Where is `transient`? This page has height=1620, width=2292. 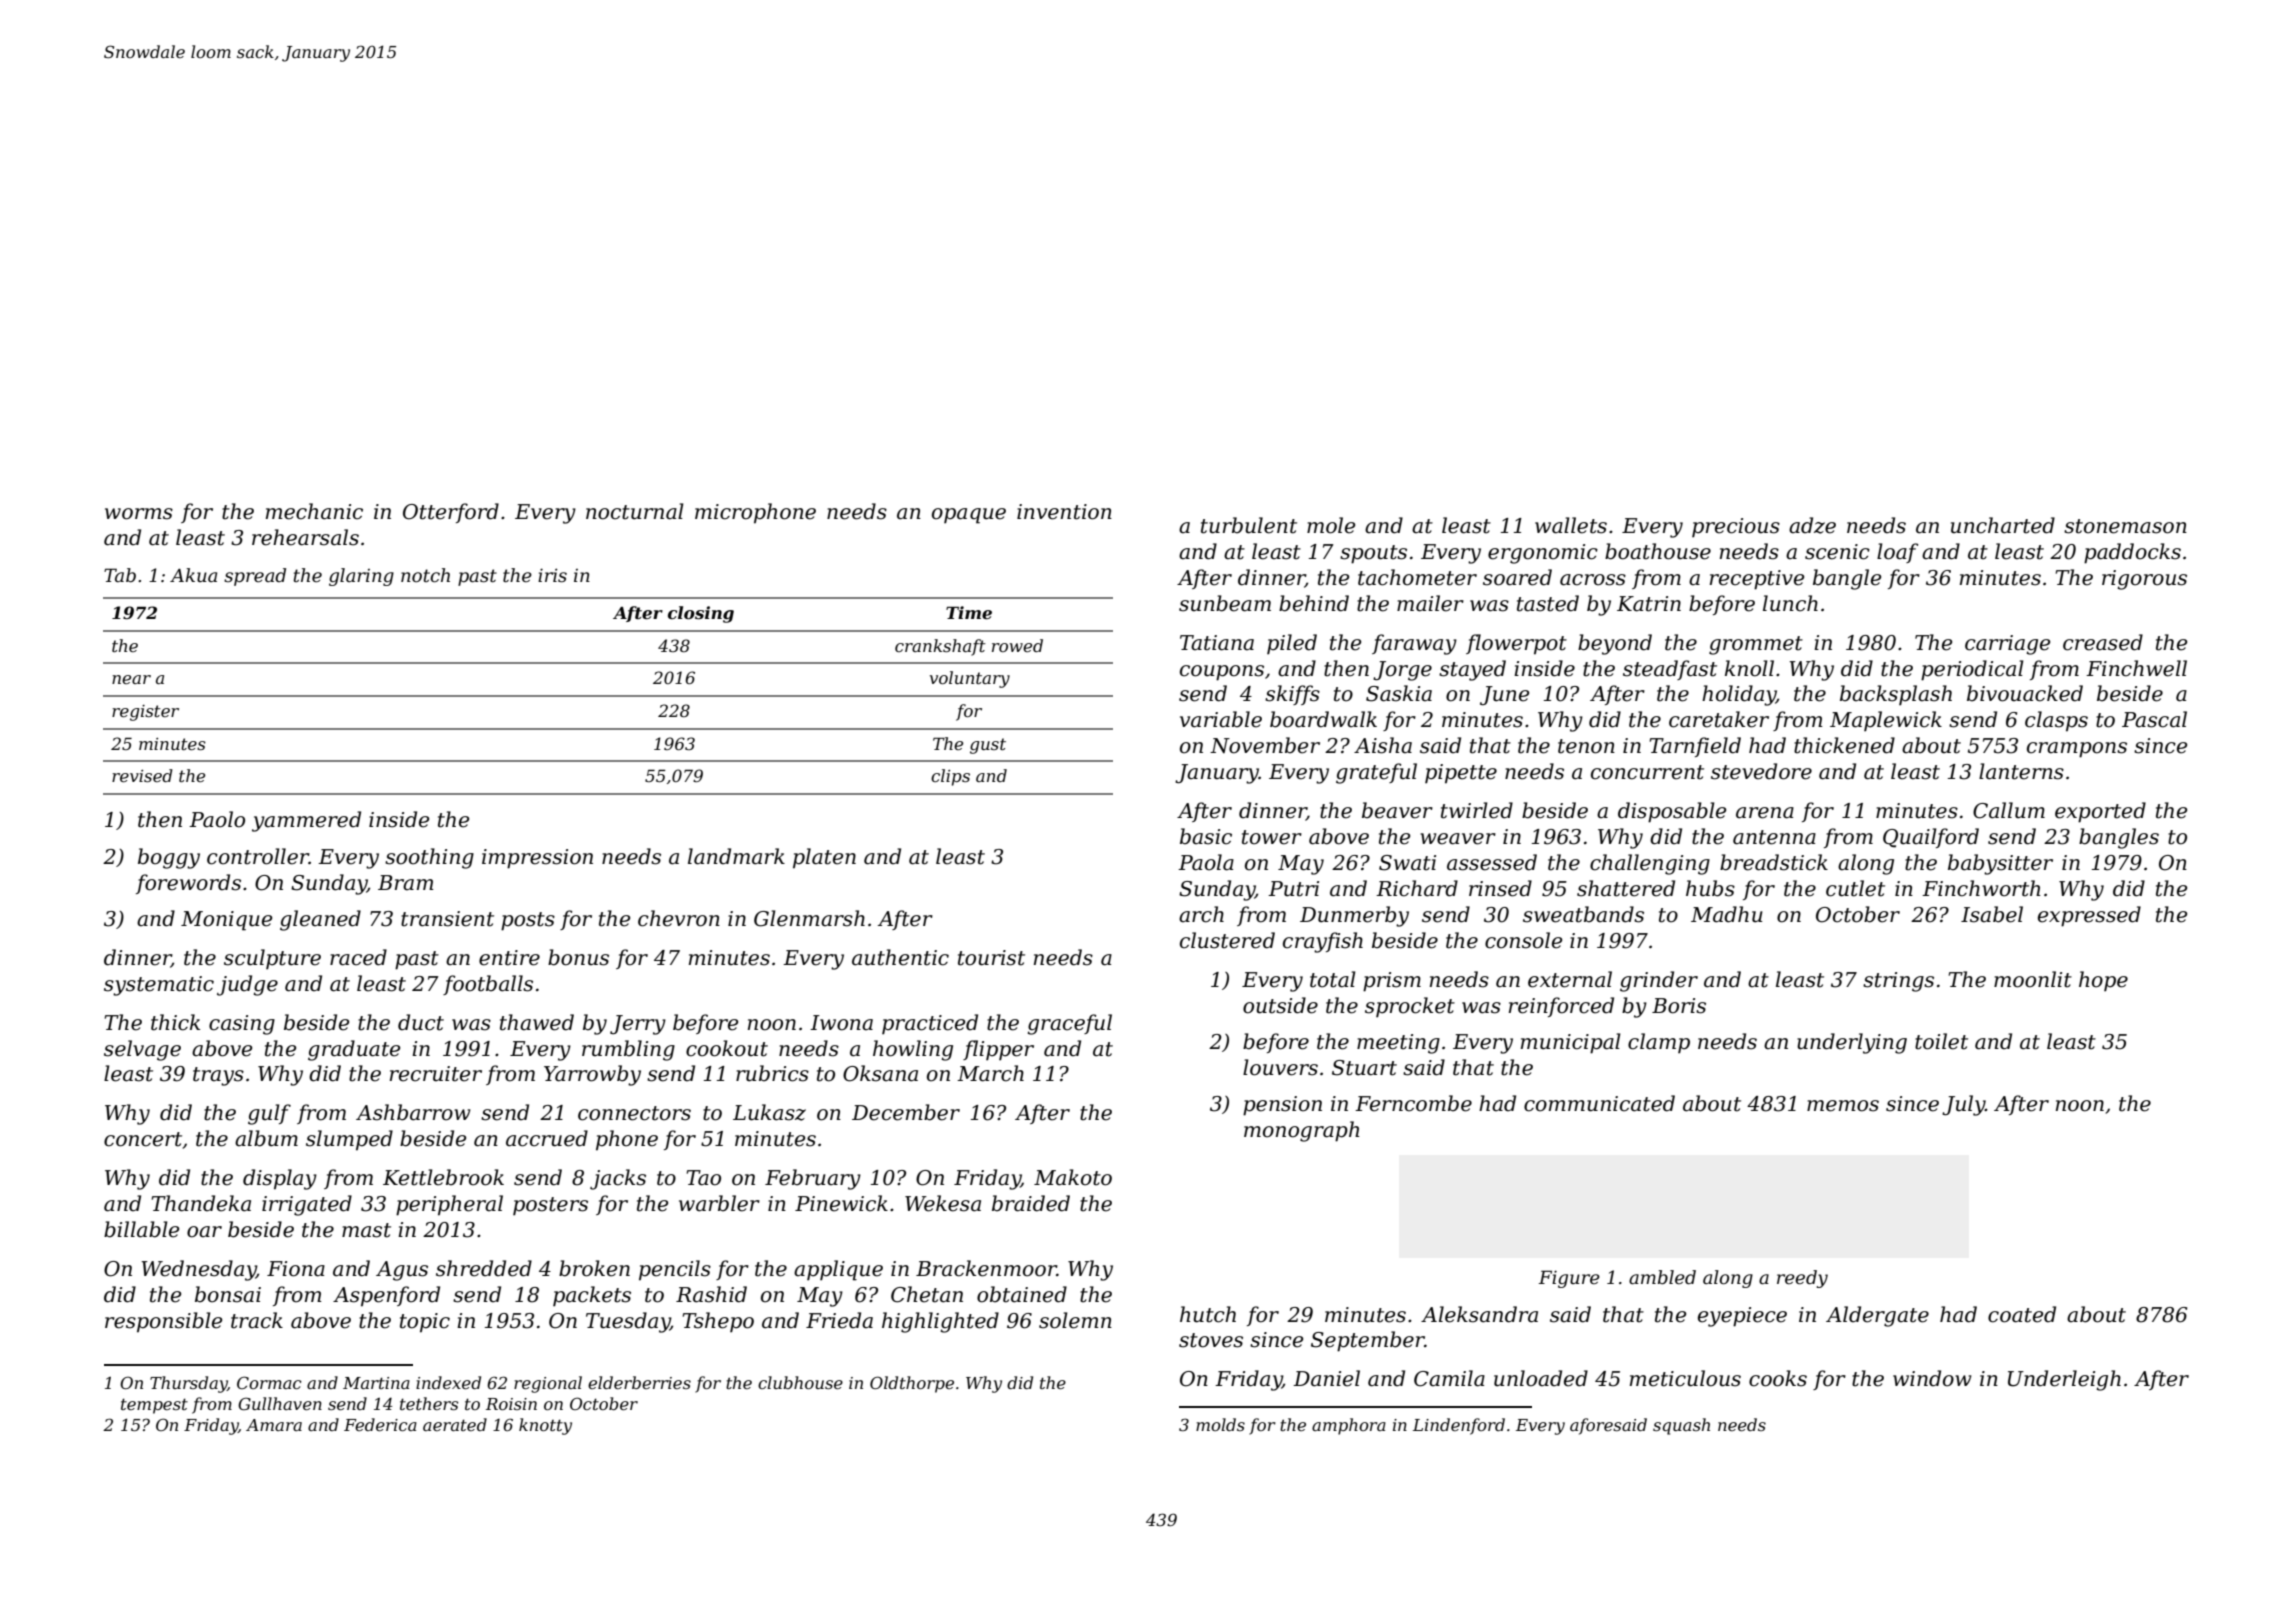
transient is located at coordinates (447, 919).
